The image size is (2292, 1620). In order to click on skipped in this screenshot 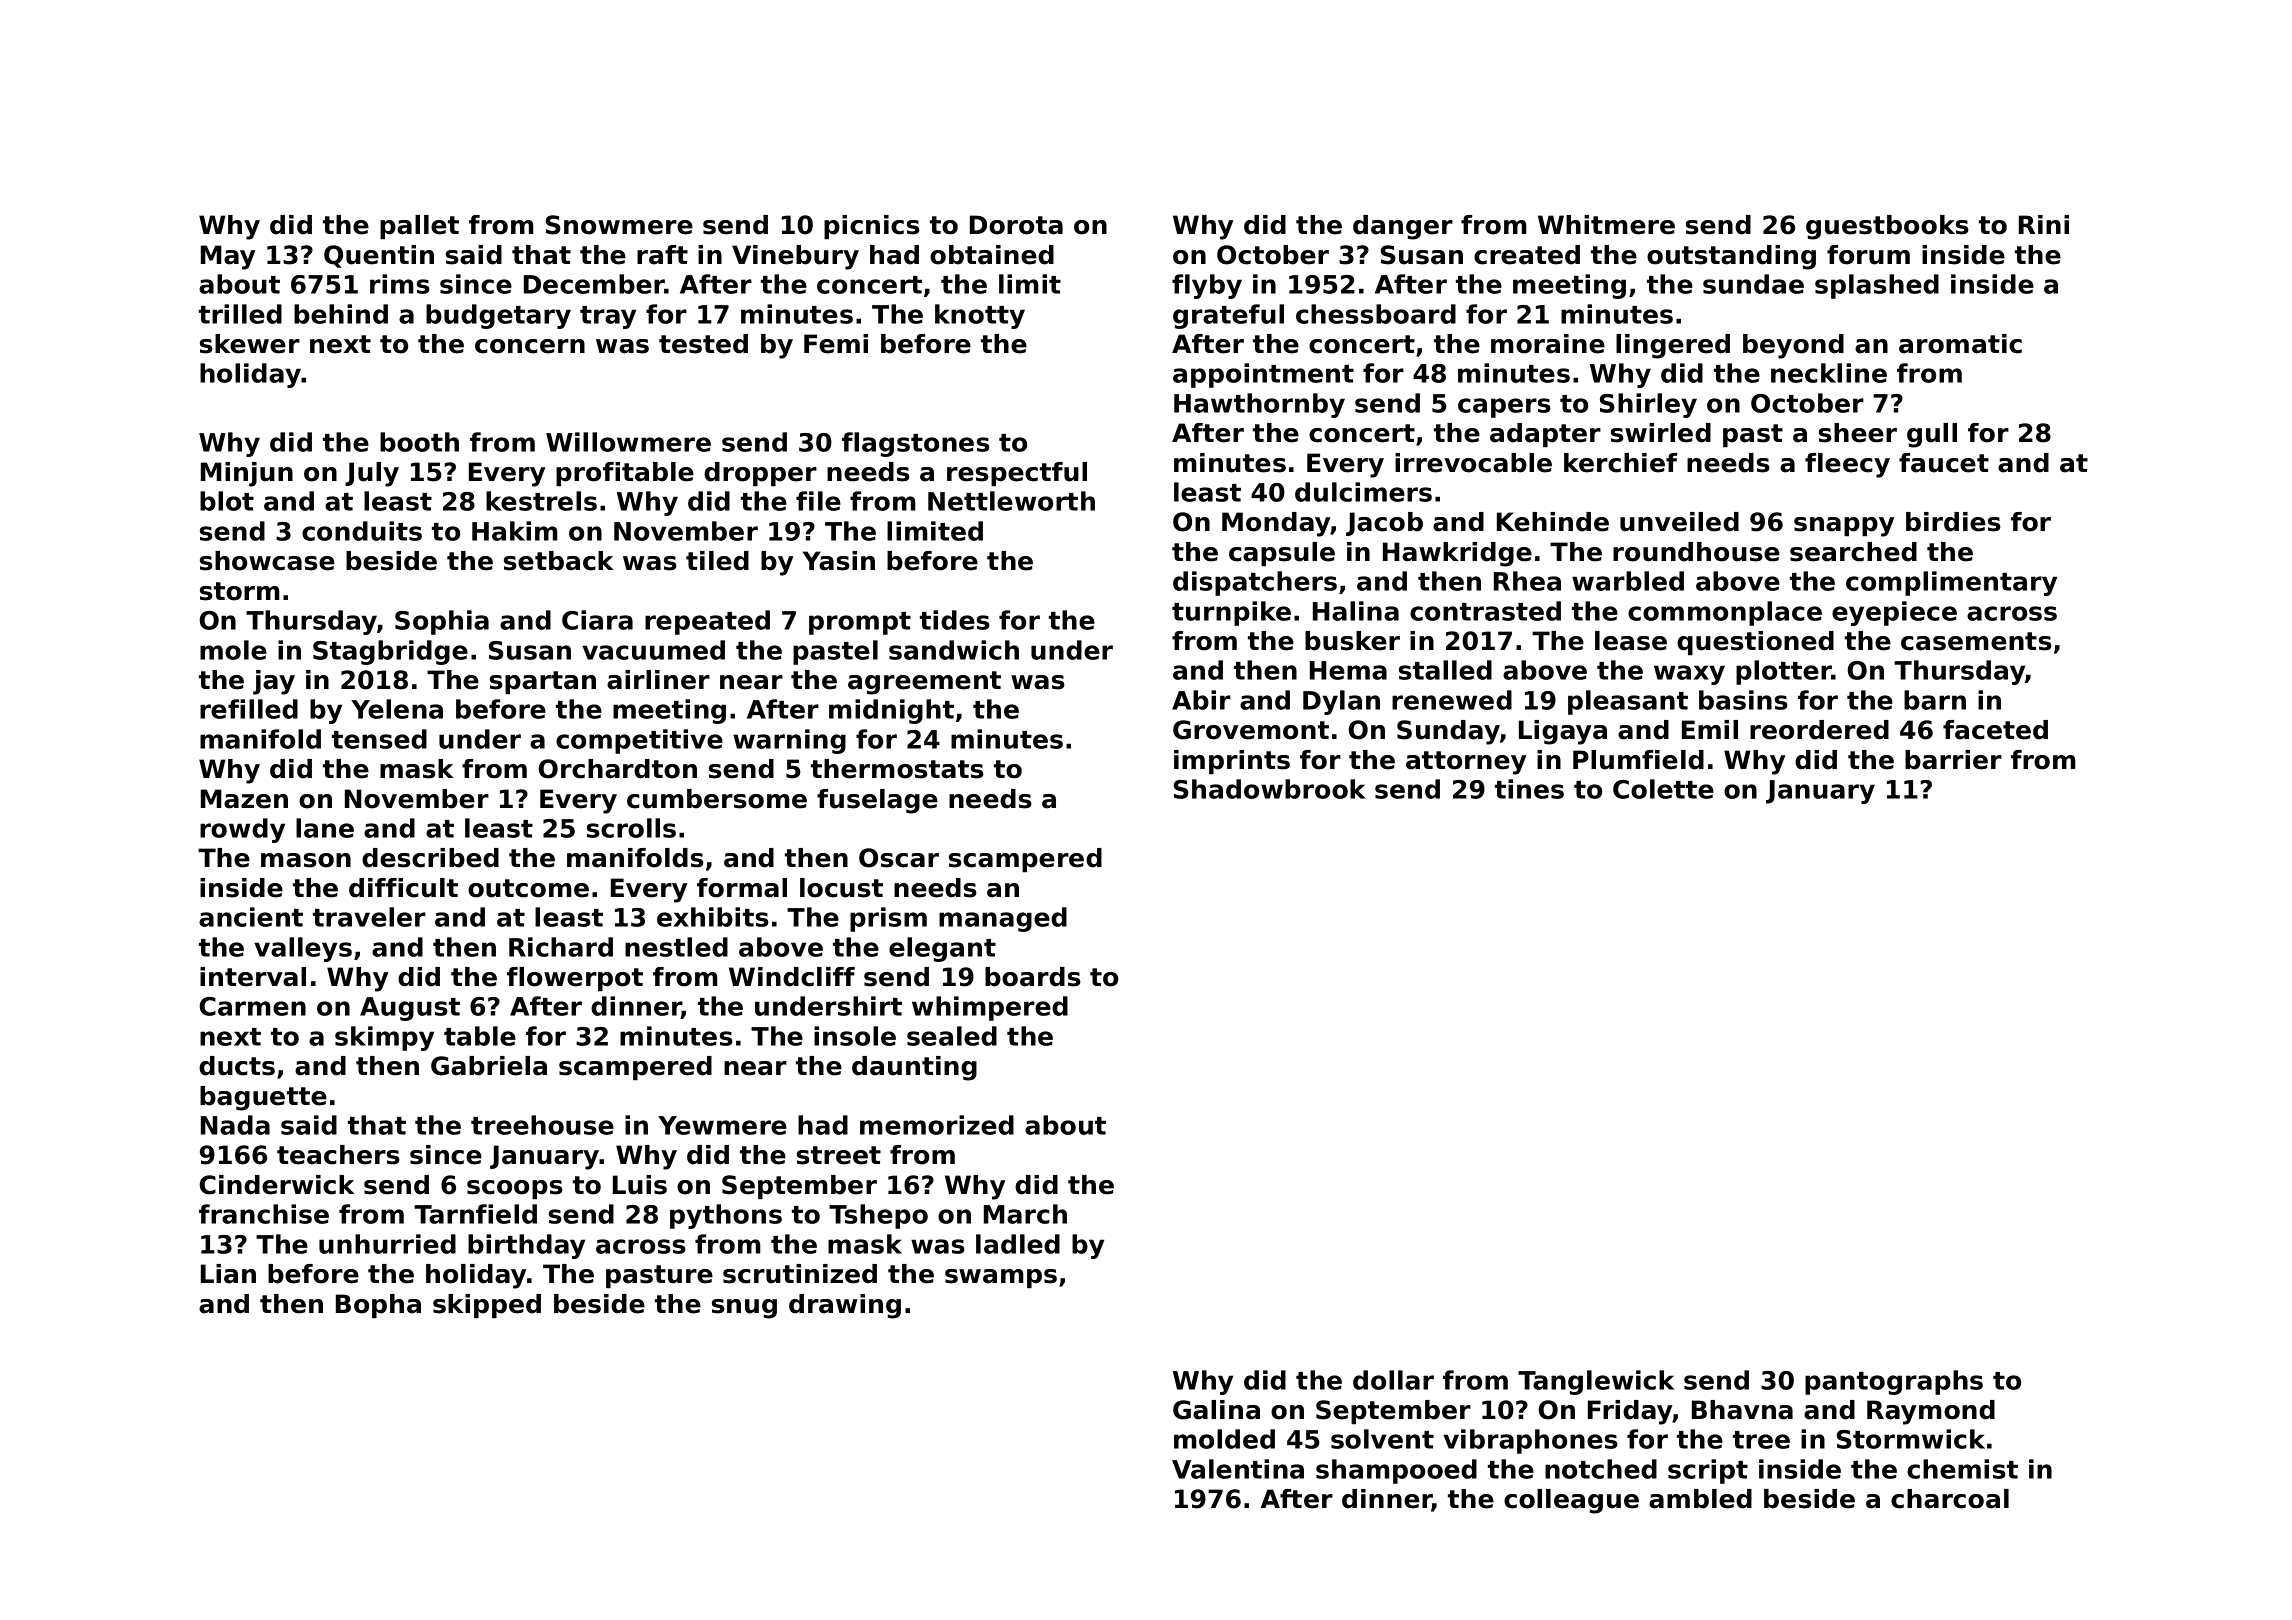, I will do `click(487, 1306)`.
